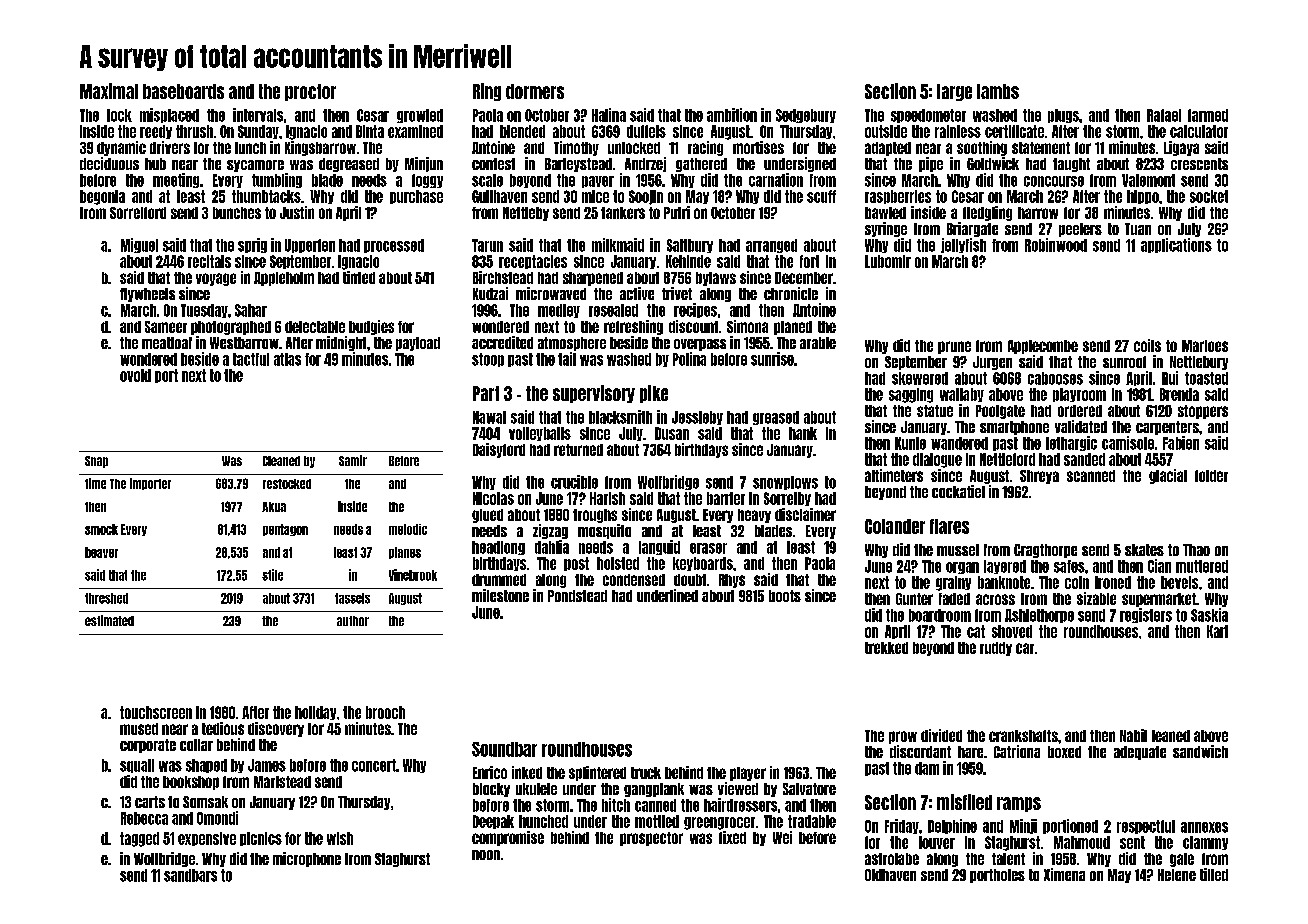  Describe the element at coordinates (806, 116) in the page. I see `Sedgebury` at that location.
